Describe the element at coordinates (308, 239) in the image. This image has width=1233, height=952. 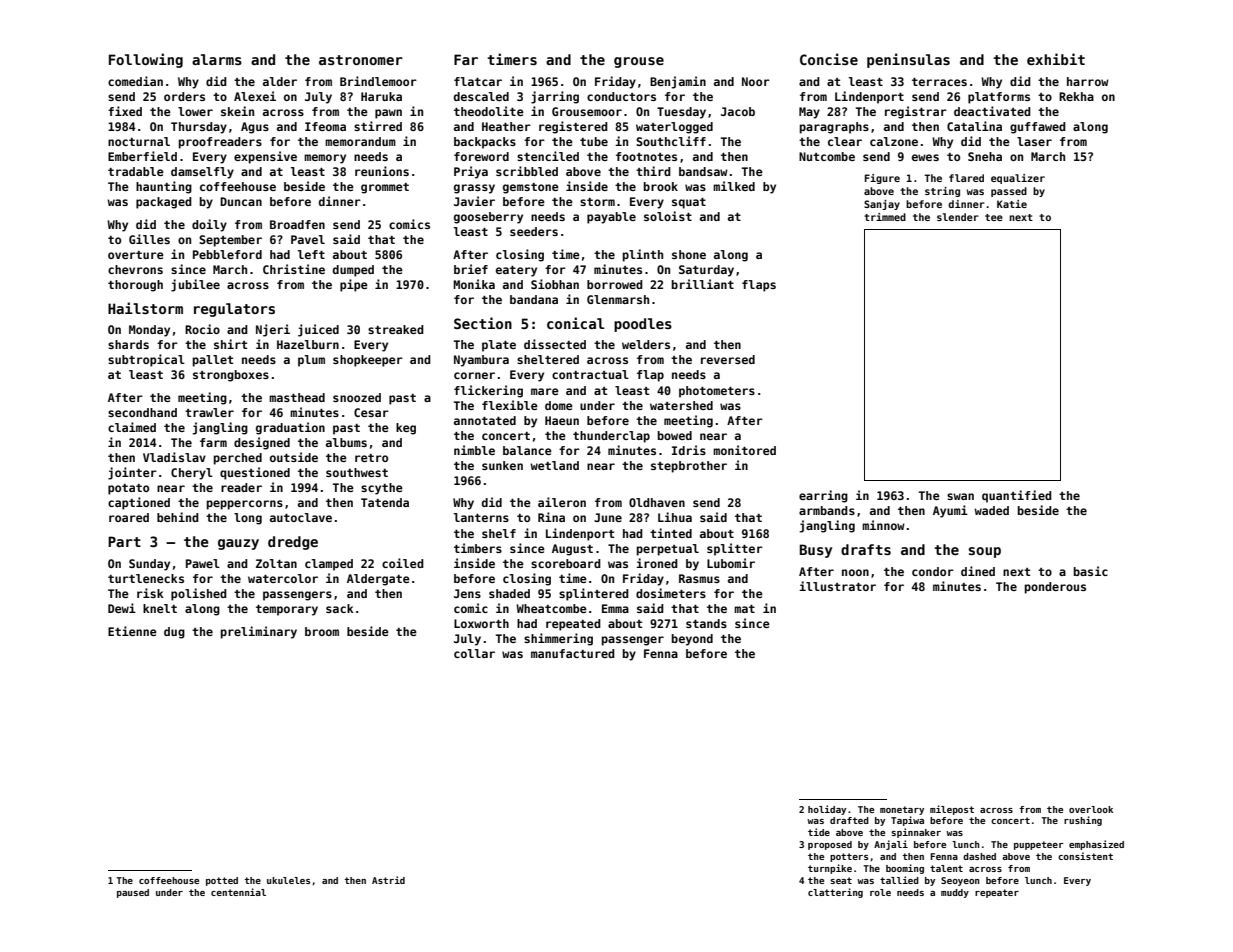
I see `Pavel` at that location.
